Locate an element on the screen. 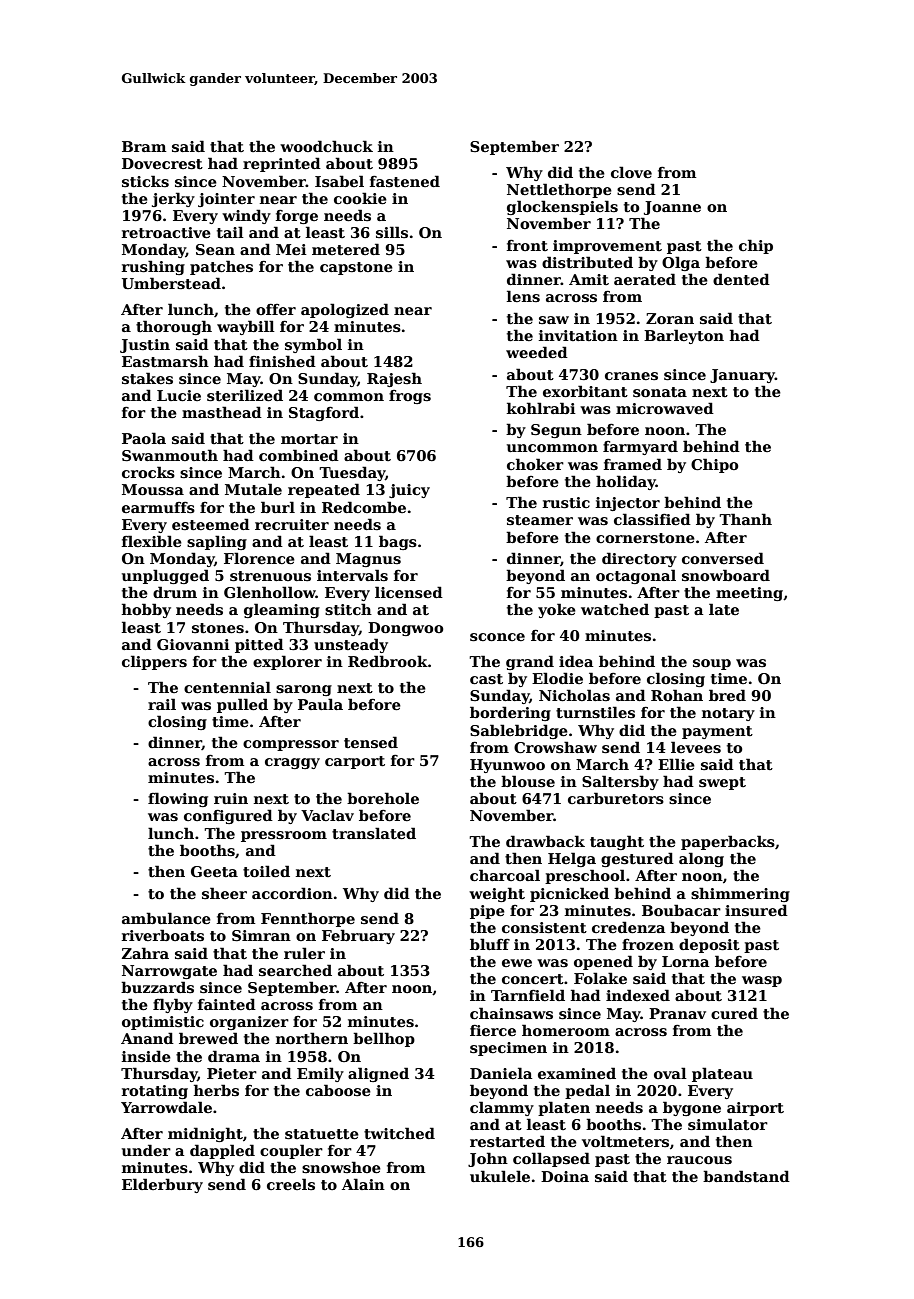 This screenshot has height=1299, width=914. dented is located at coordinates (741, 279).
